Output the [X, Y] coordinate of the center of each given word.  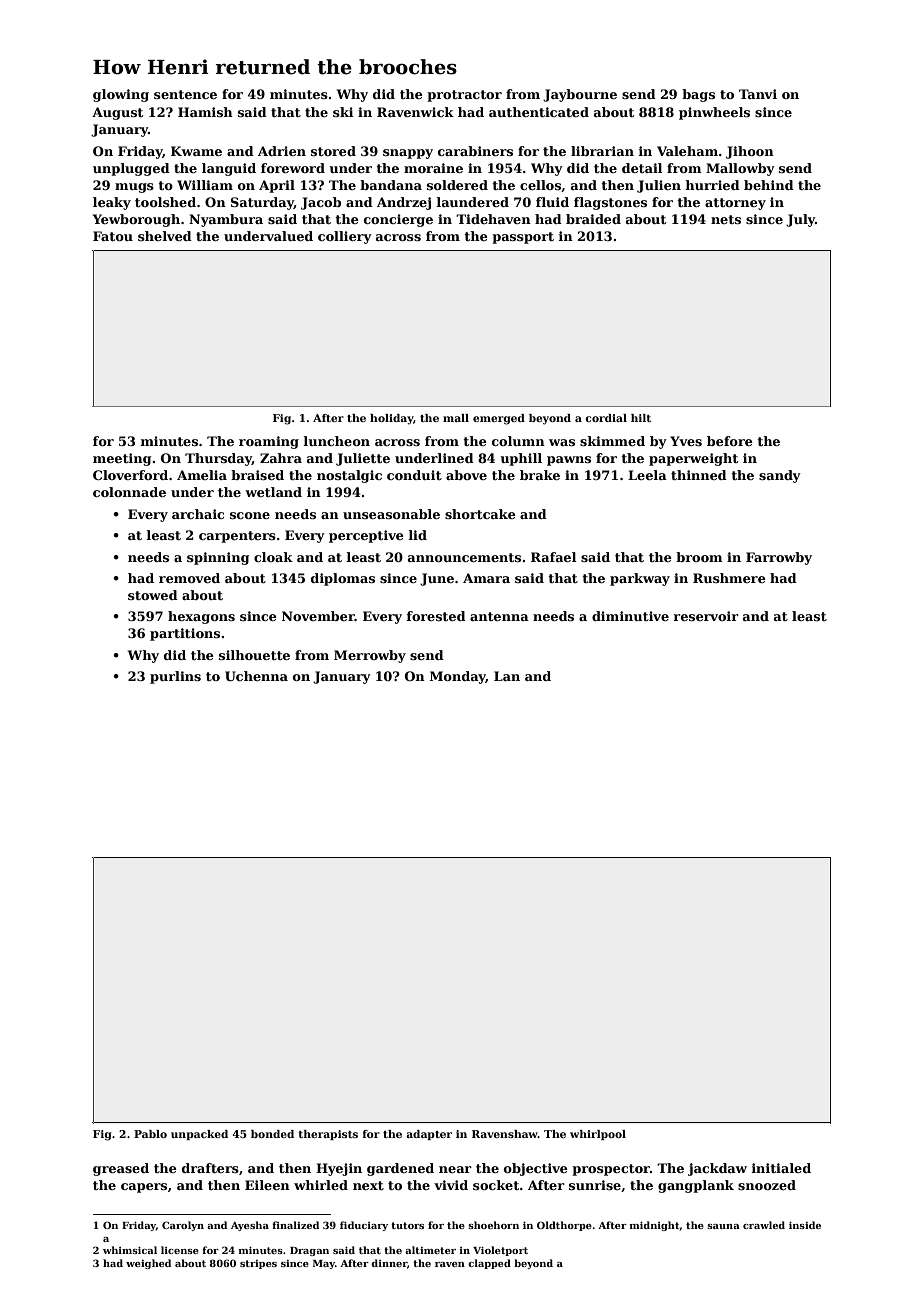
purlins [175, 677]
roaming [269, 442]
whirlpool [598, 1135]
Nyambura [226, 220]
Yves [686, 441]
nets [726, 219]
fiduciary [364, 1226]
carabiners [475, 151]
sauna [723, 1226]
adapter [429, 1135]
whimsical [130, 1250]
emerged [499, 419]
